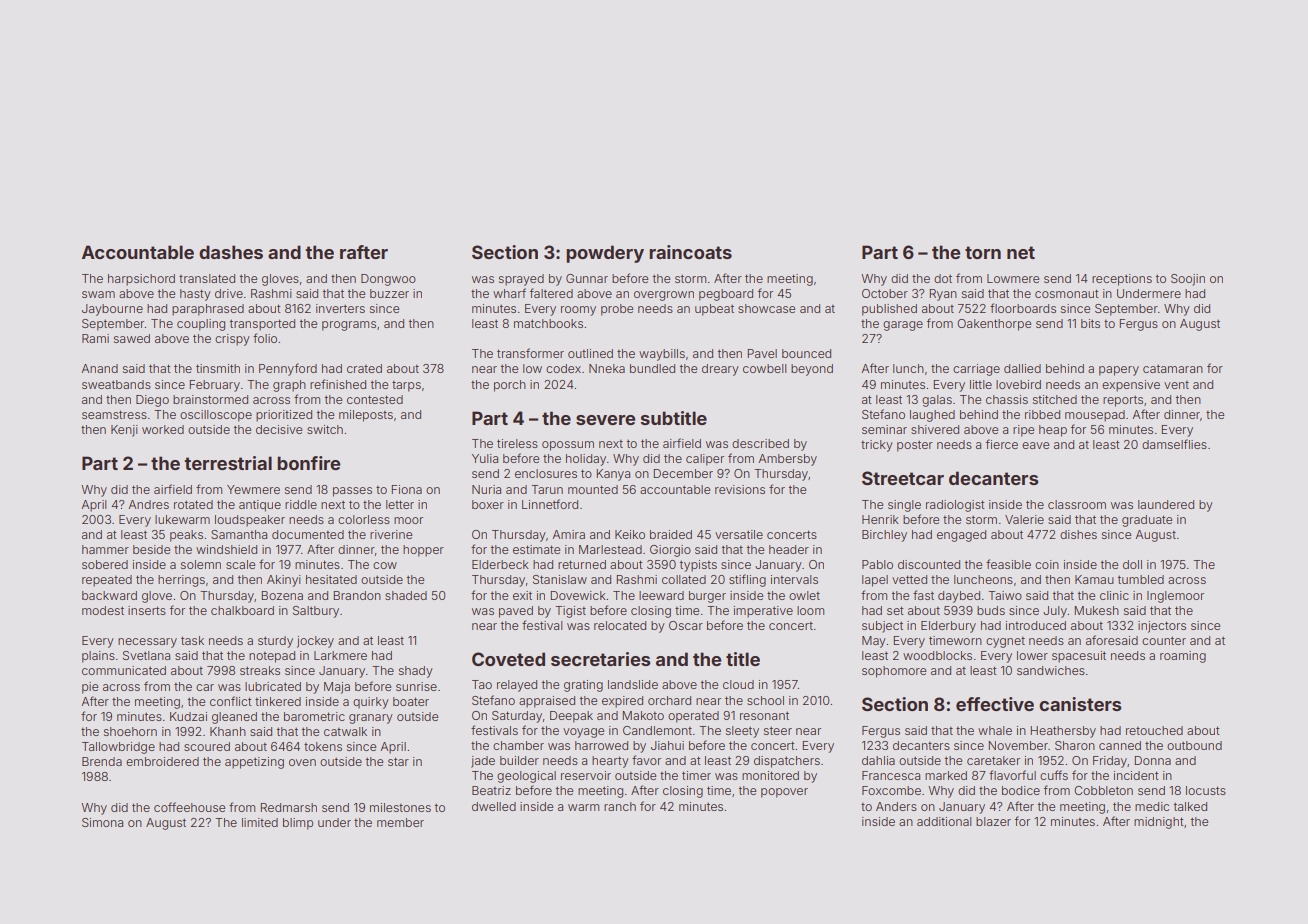 The image size is (1308, 924). What do you see at coordinates (943, 295) in the page?
I see `Ryan` at bounding box center [943, 295].
